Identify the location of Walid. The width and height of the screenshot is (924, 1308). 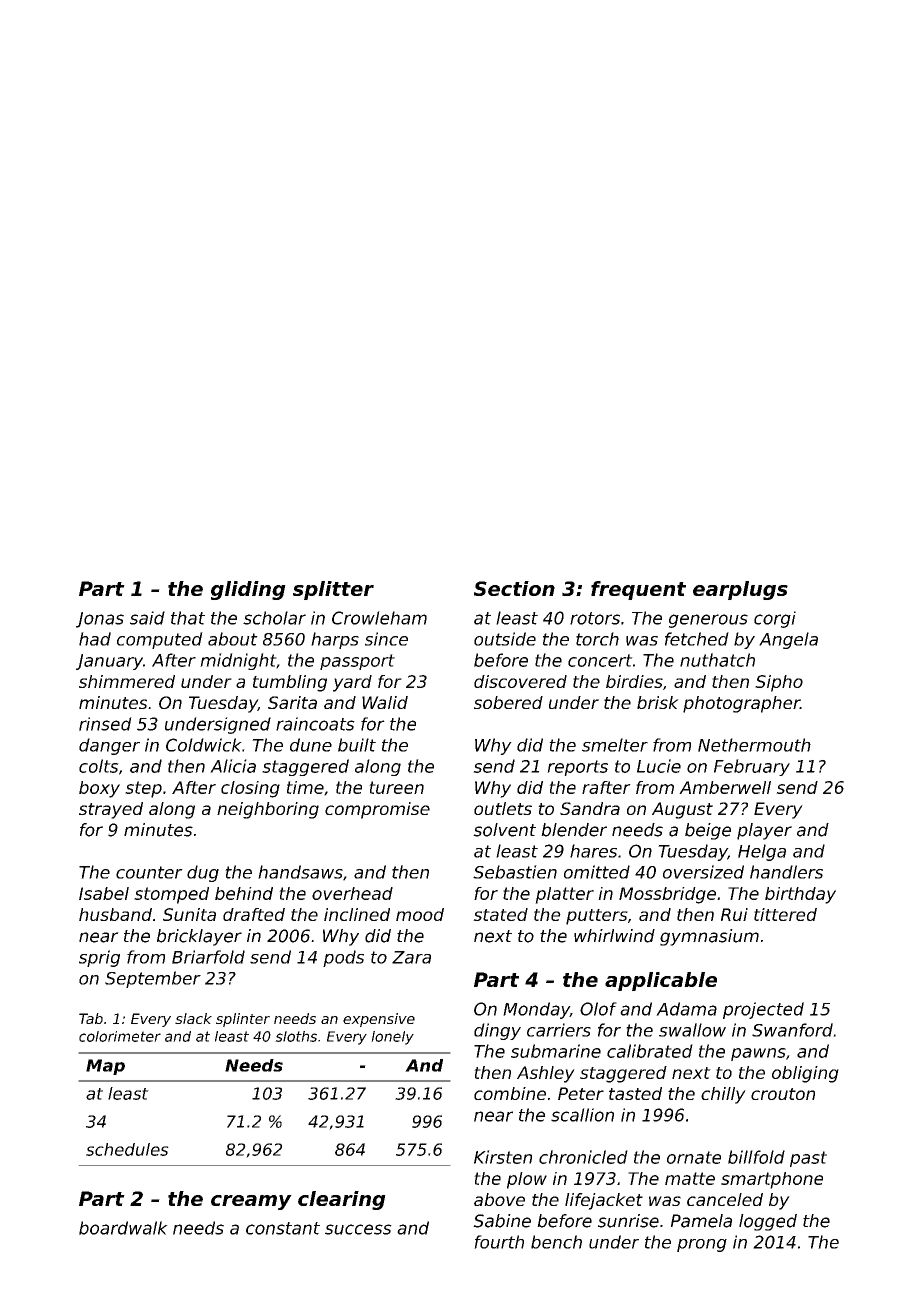
(385, 702).
